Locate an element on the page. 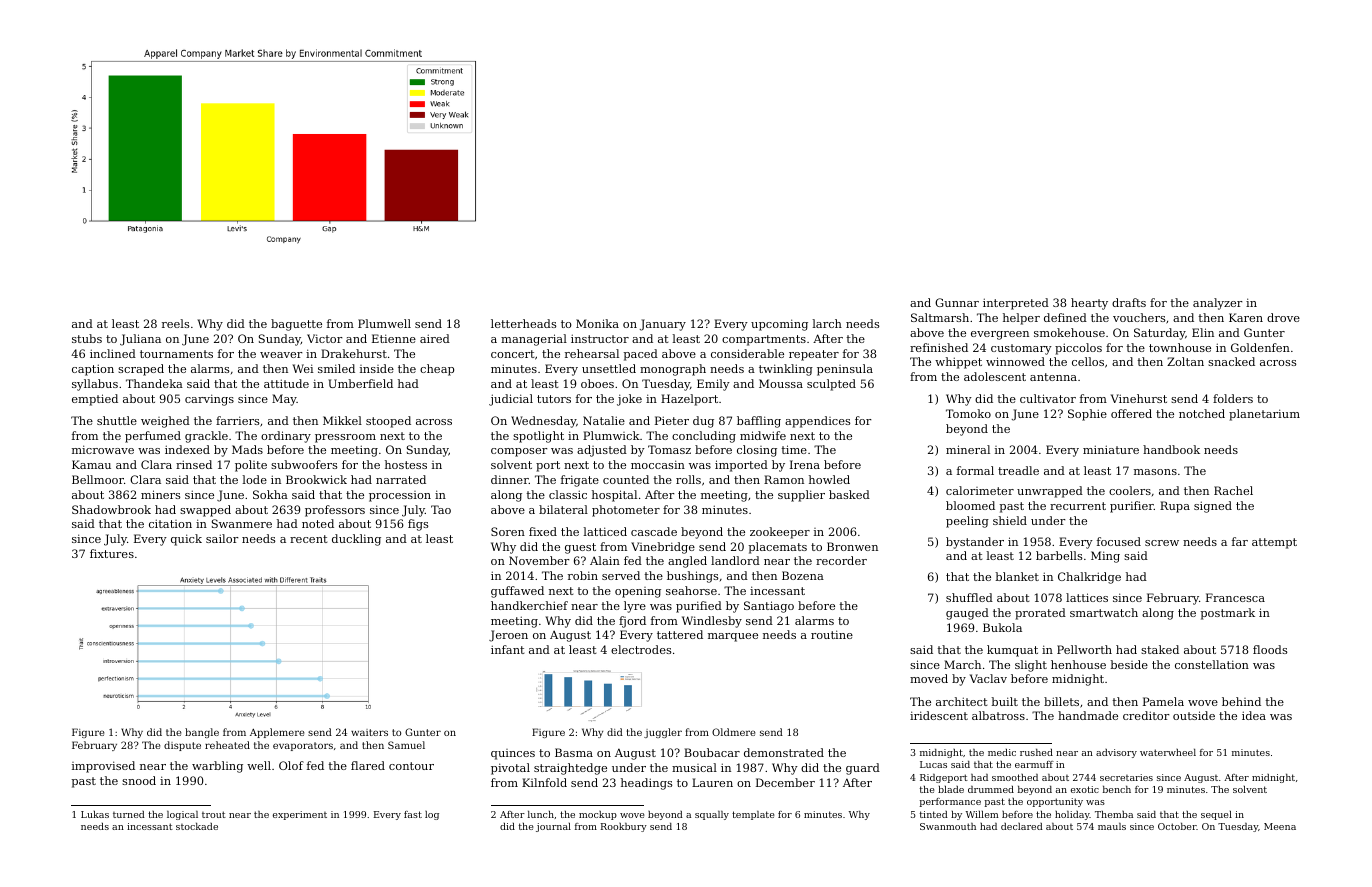 This document has height=887, width=1372. moved is located at coordinates (929, 678).
